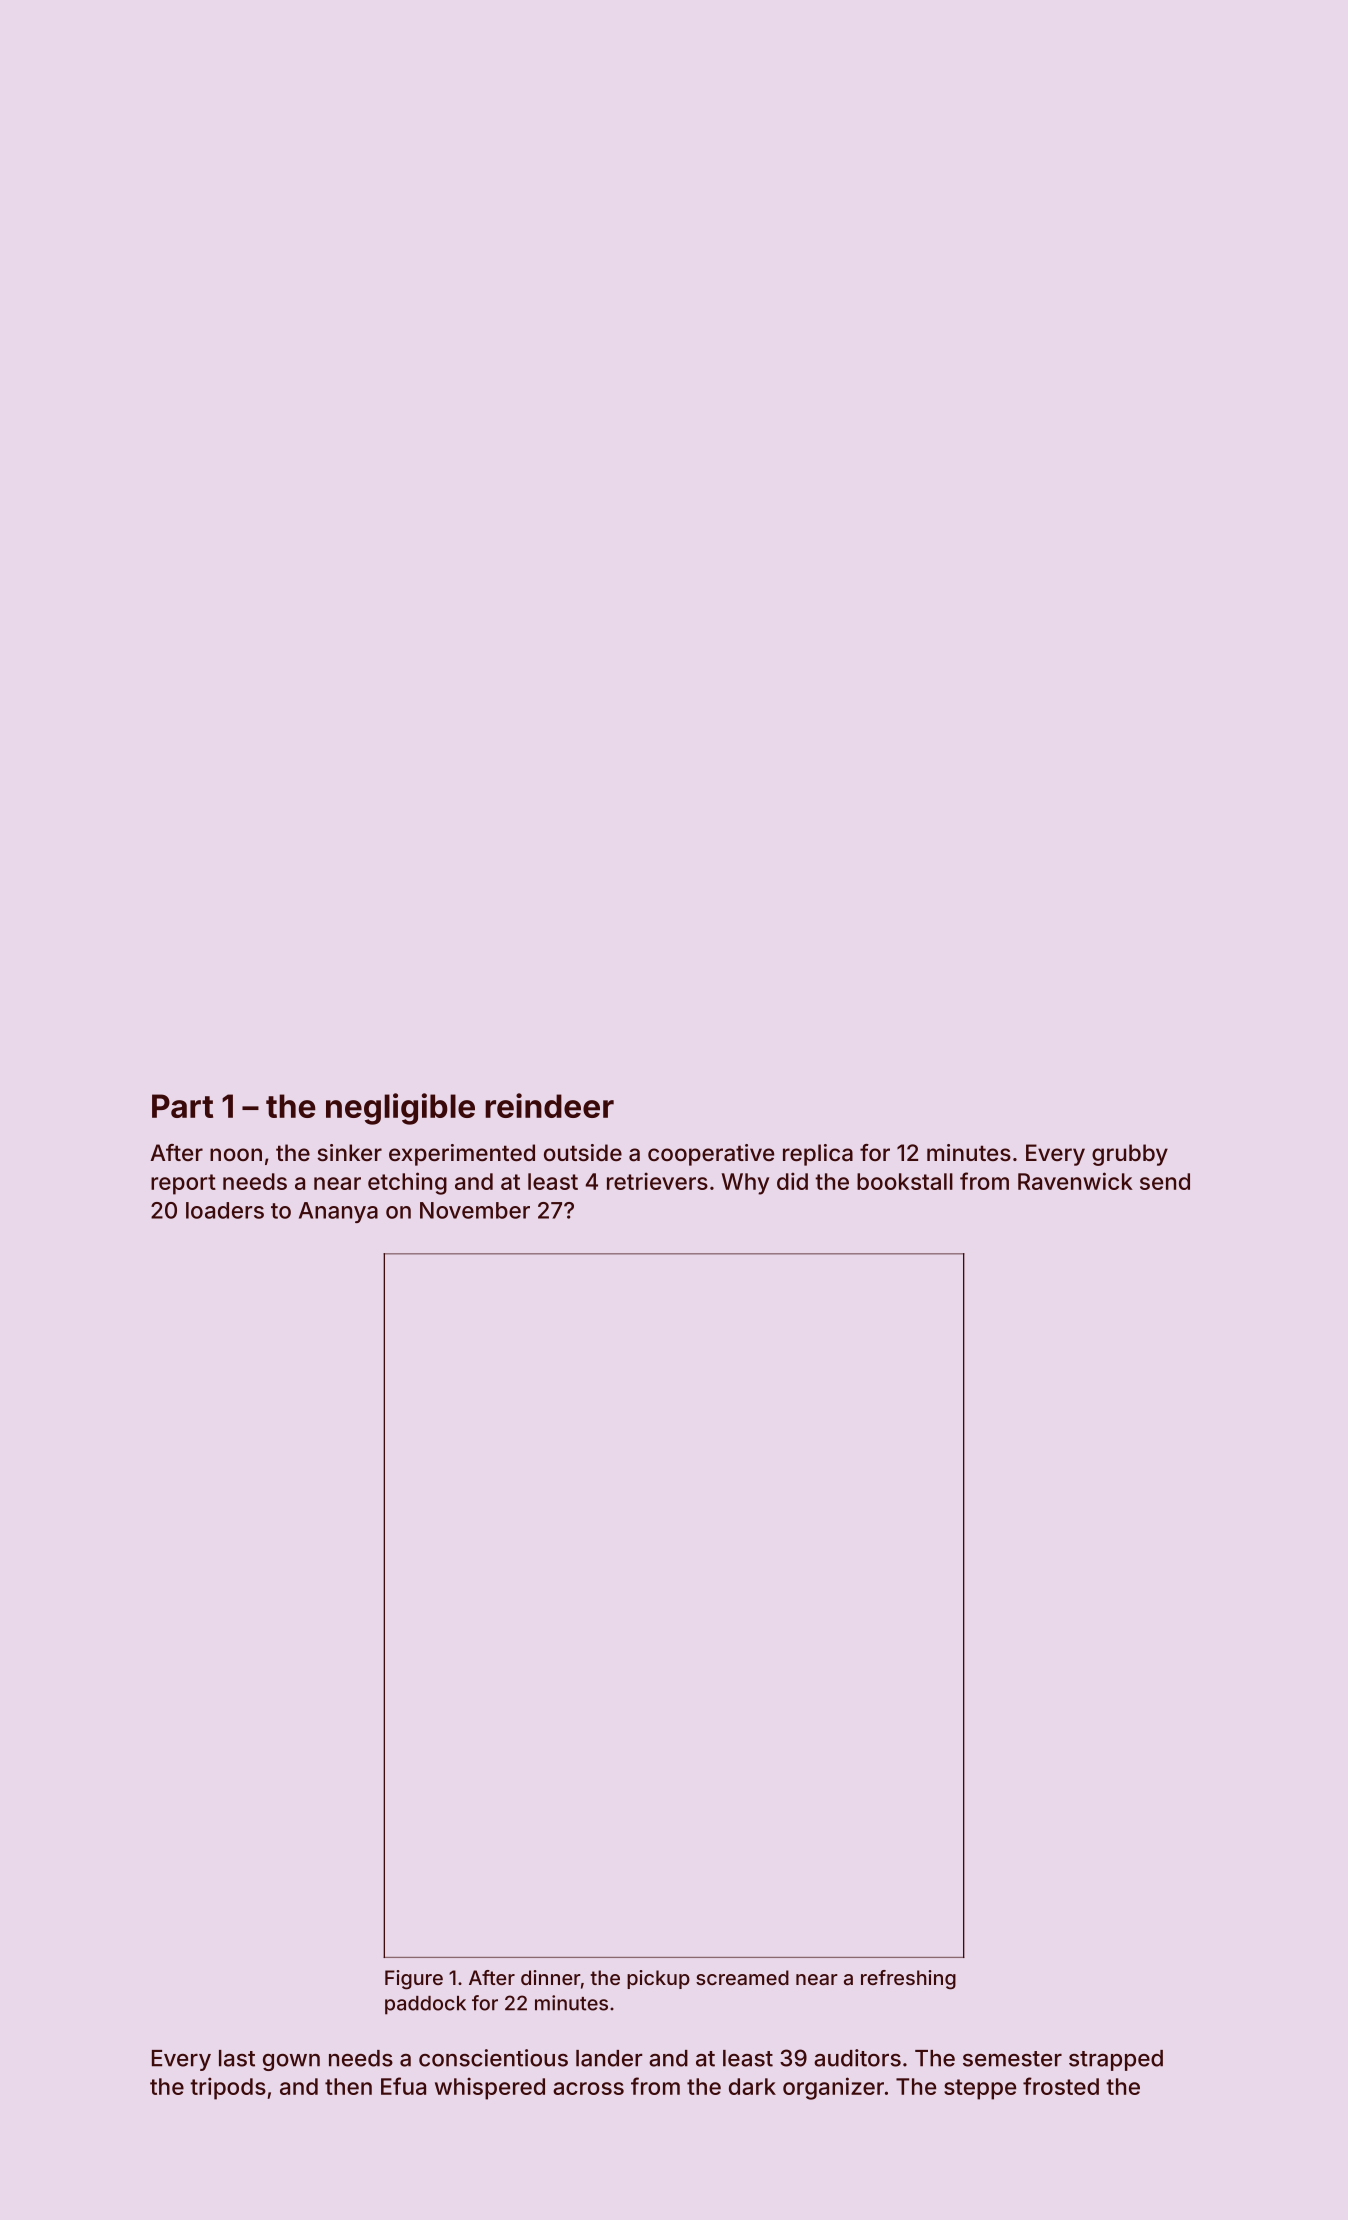  I want to click on screamed, so click(742, 1977).
